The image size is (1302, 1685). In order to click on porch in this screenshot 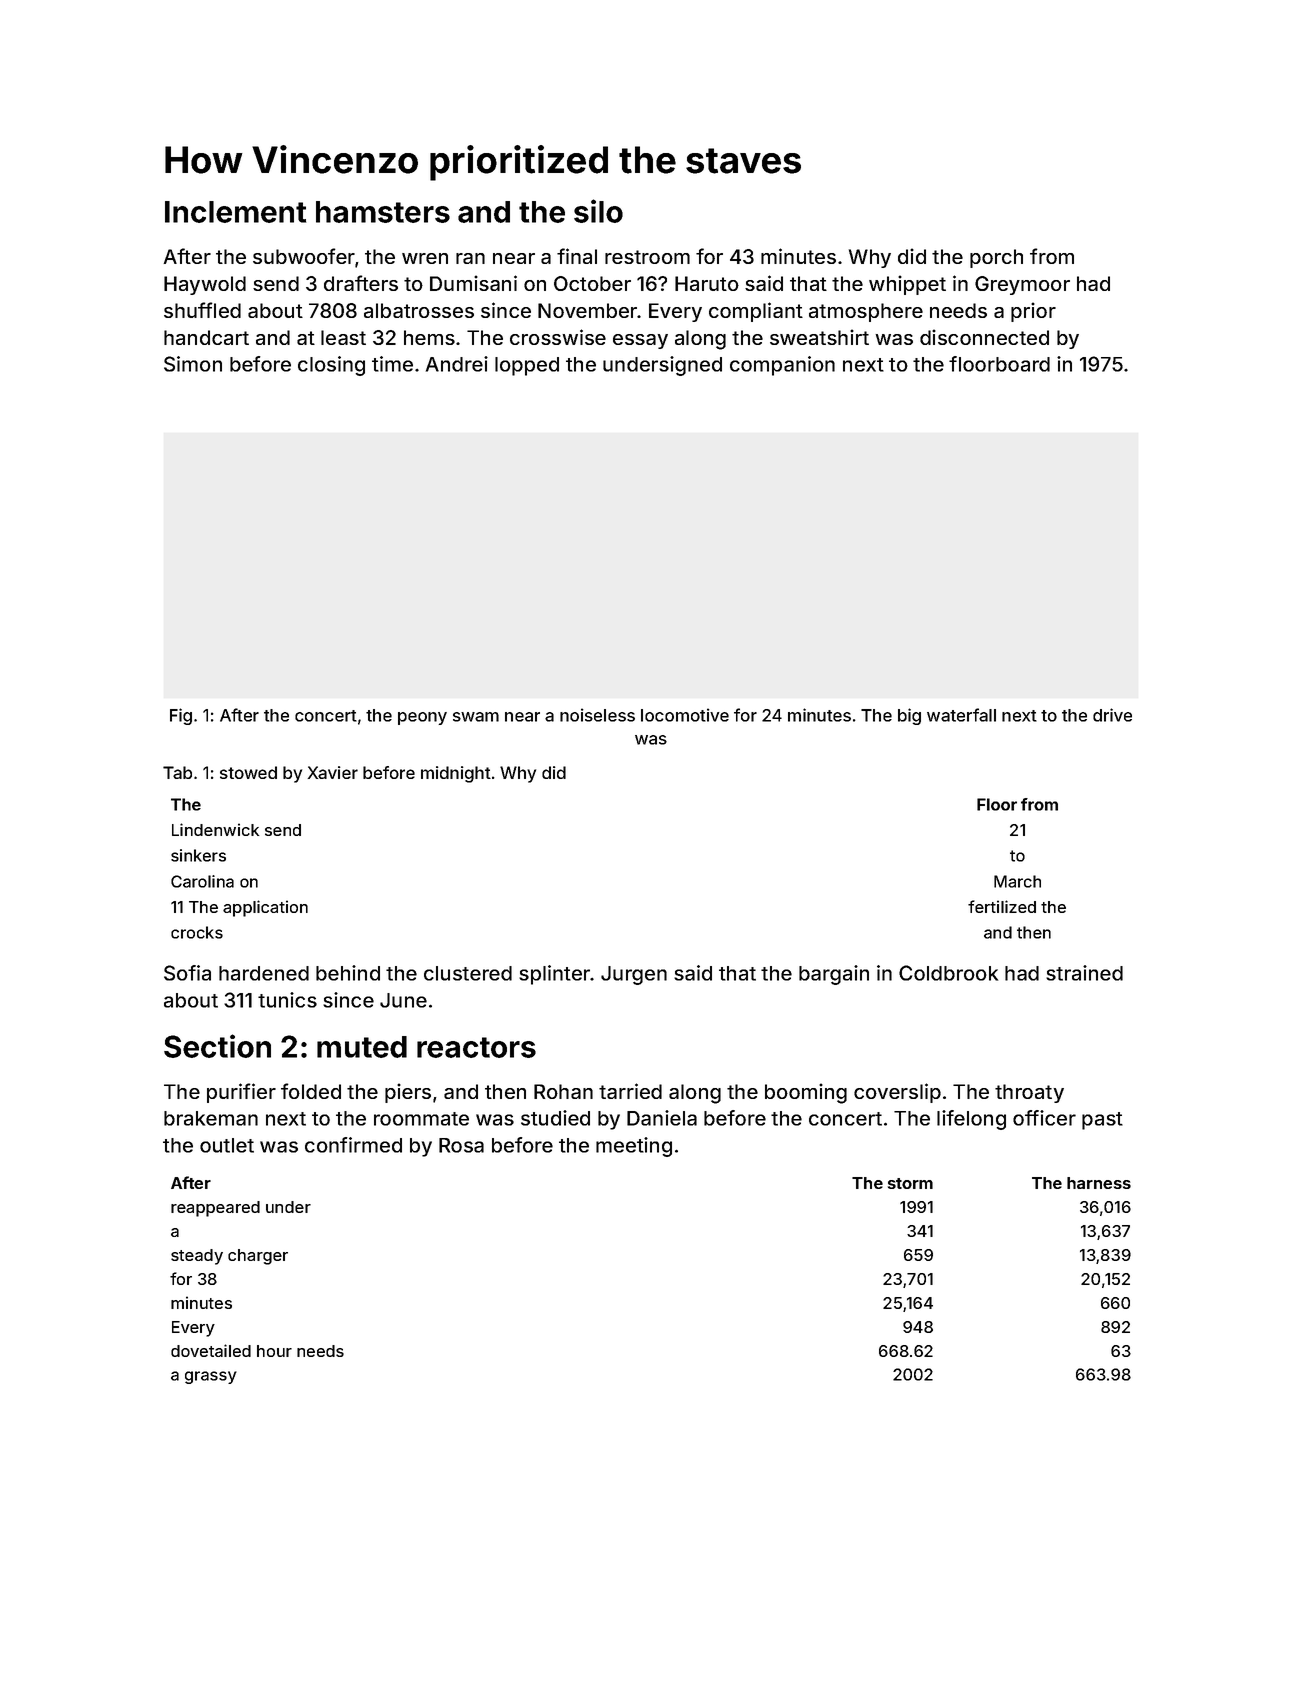, I will do `click(996, 258)`.
